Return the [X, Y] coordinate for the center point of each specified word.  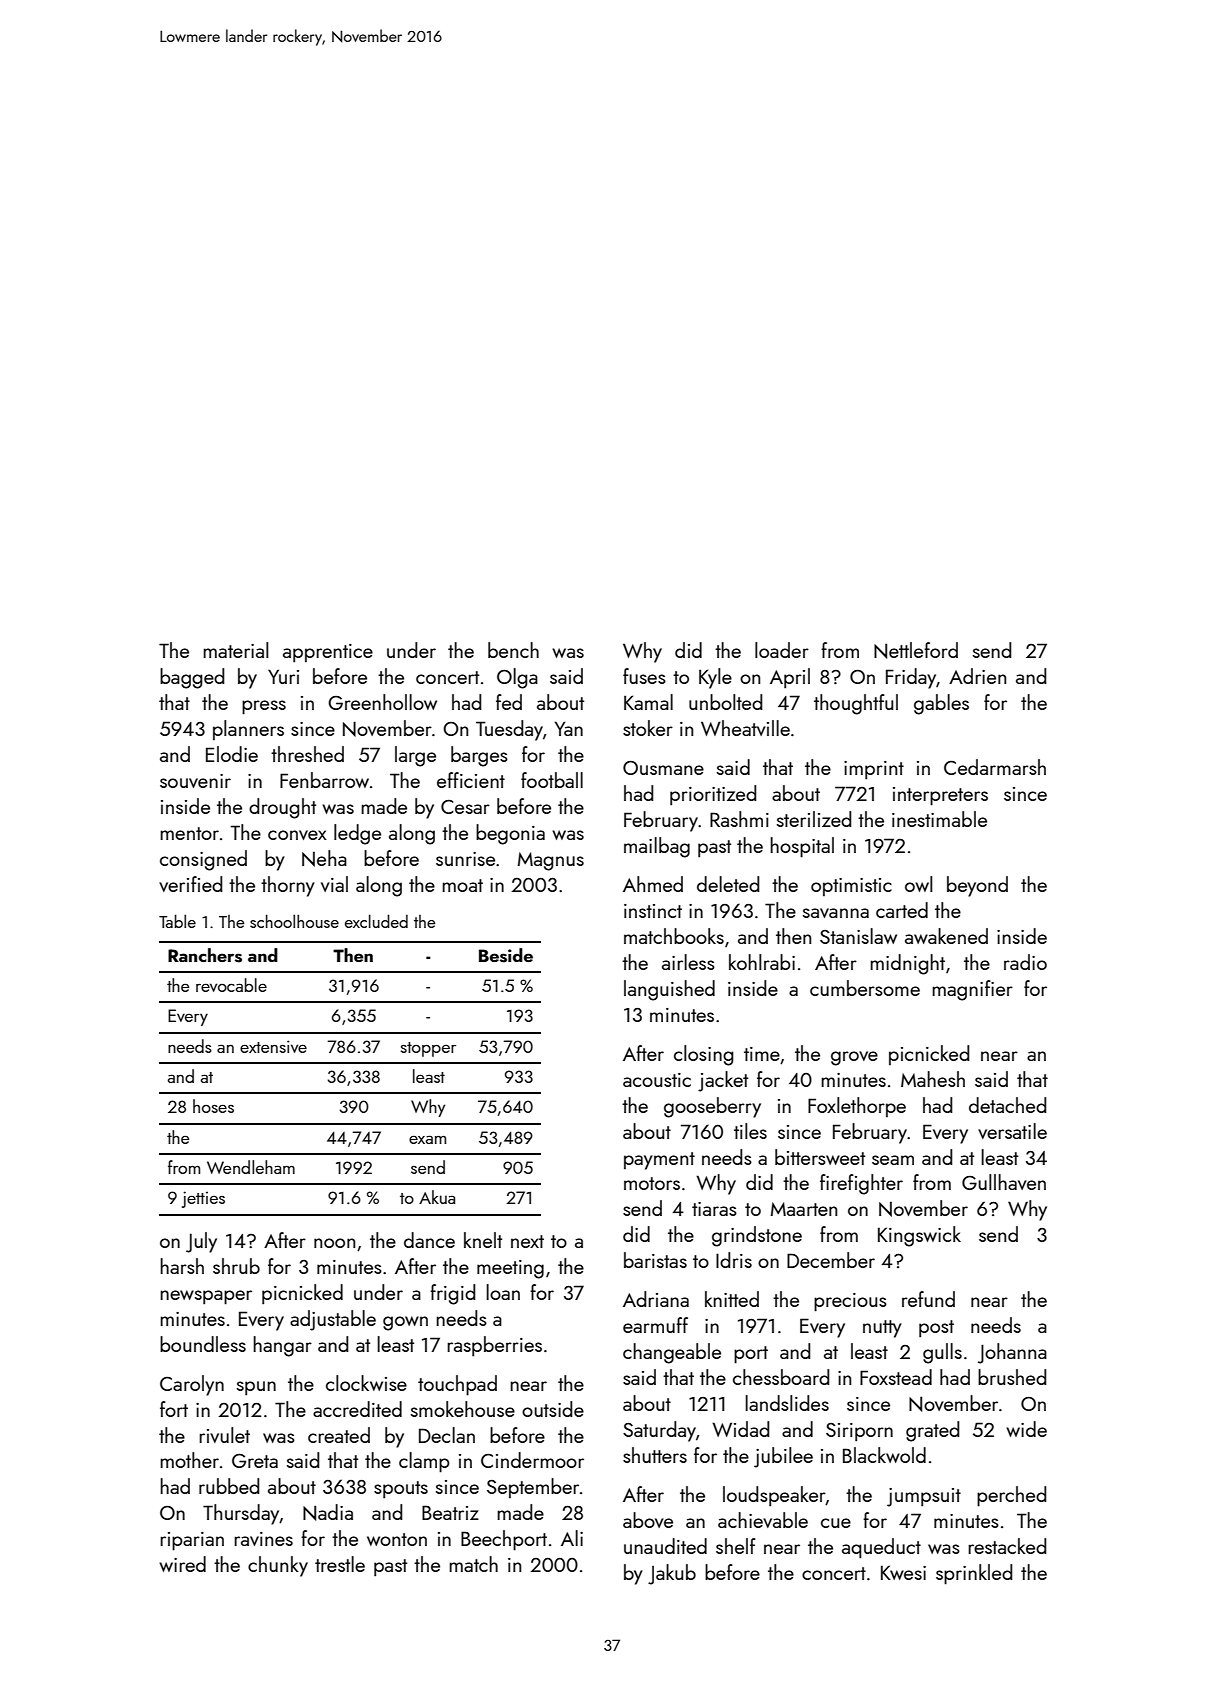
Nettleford [916, 650]
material [235, 650]
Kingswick [919, 1236]
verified [190, 884]
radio [1025, 962]
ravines [263, 1539]
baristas [655, 1260]
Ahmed [653, 884]
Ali [572, 1538]
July [201, 1242]
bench [513, 650]
